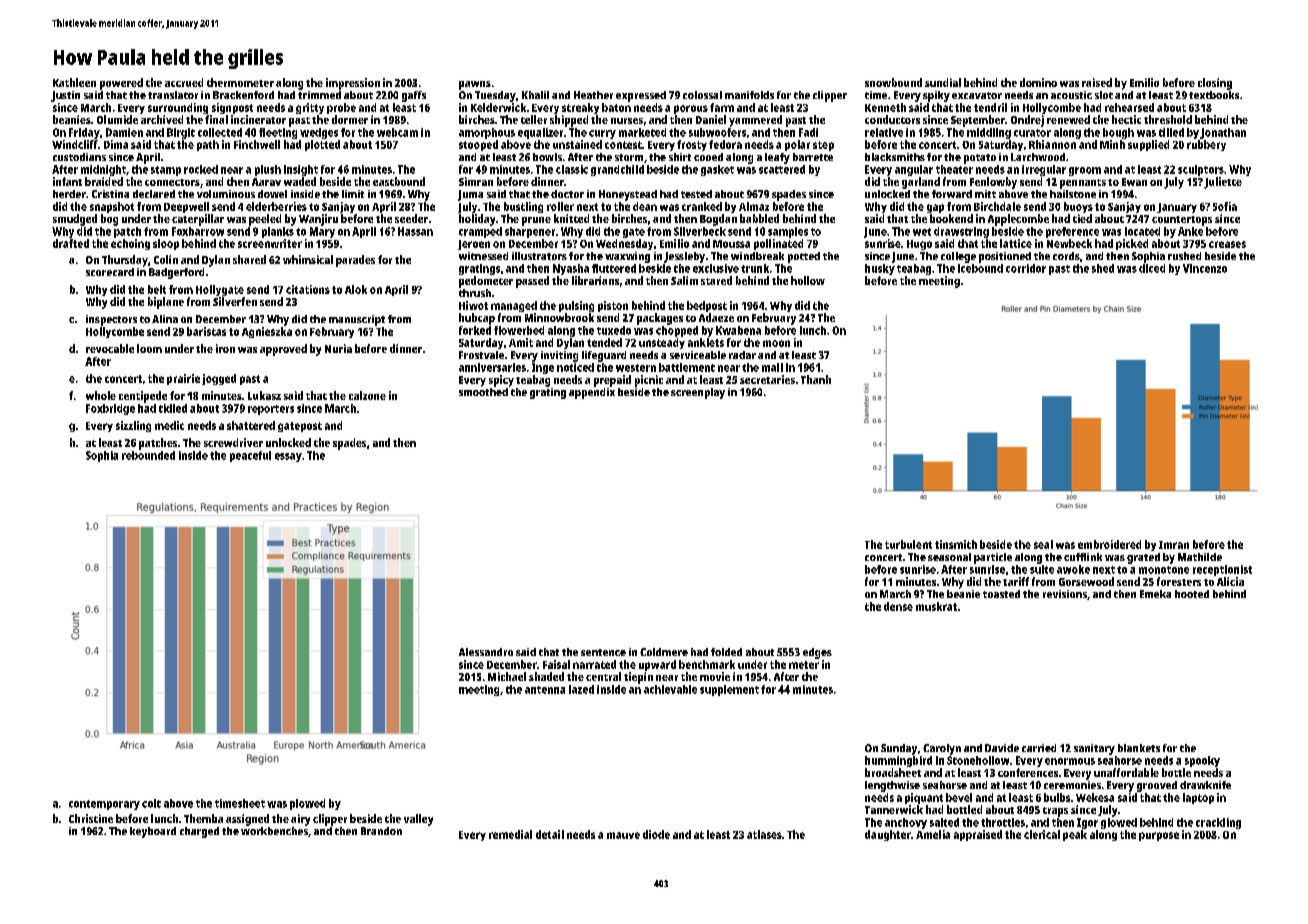  Describe the element at coordinates (1143, 558) in the page. I see `grated` at that location.
